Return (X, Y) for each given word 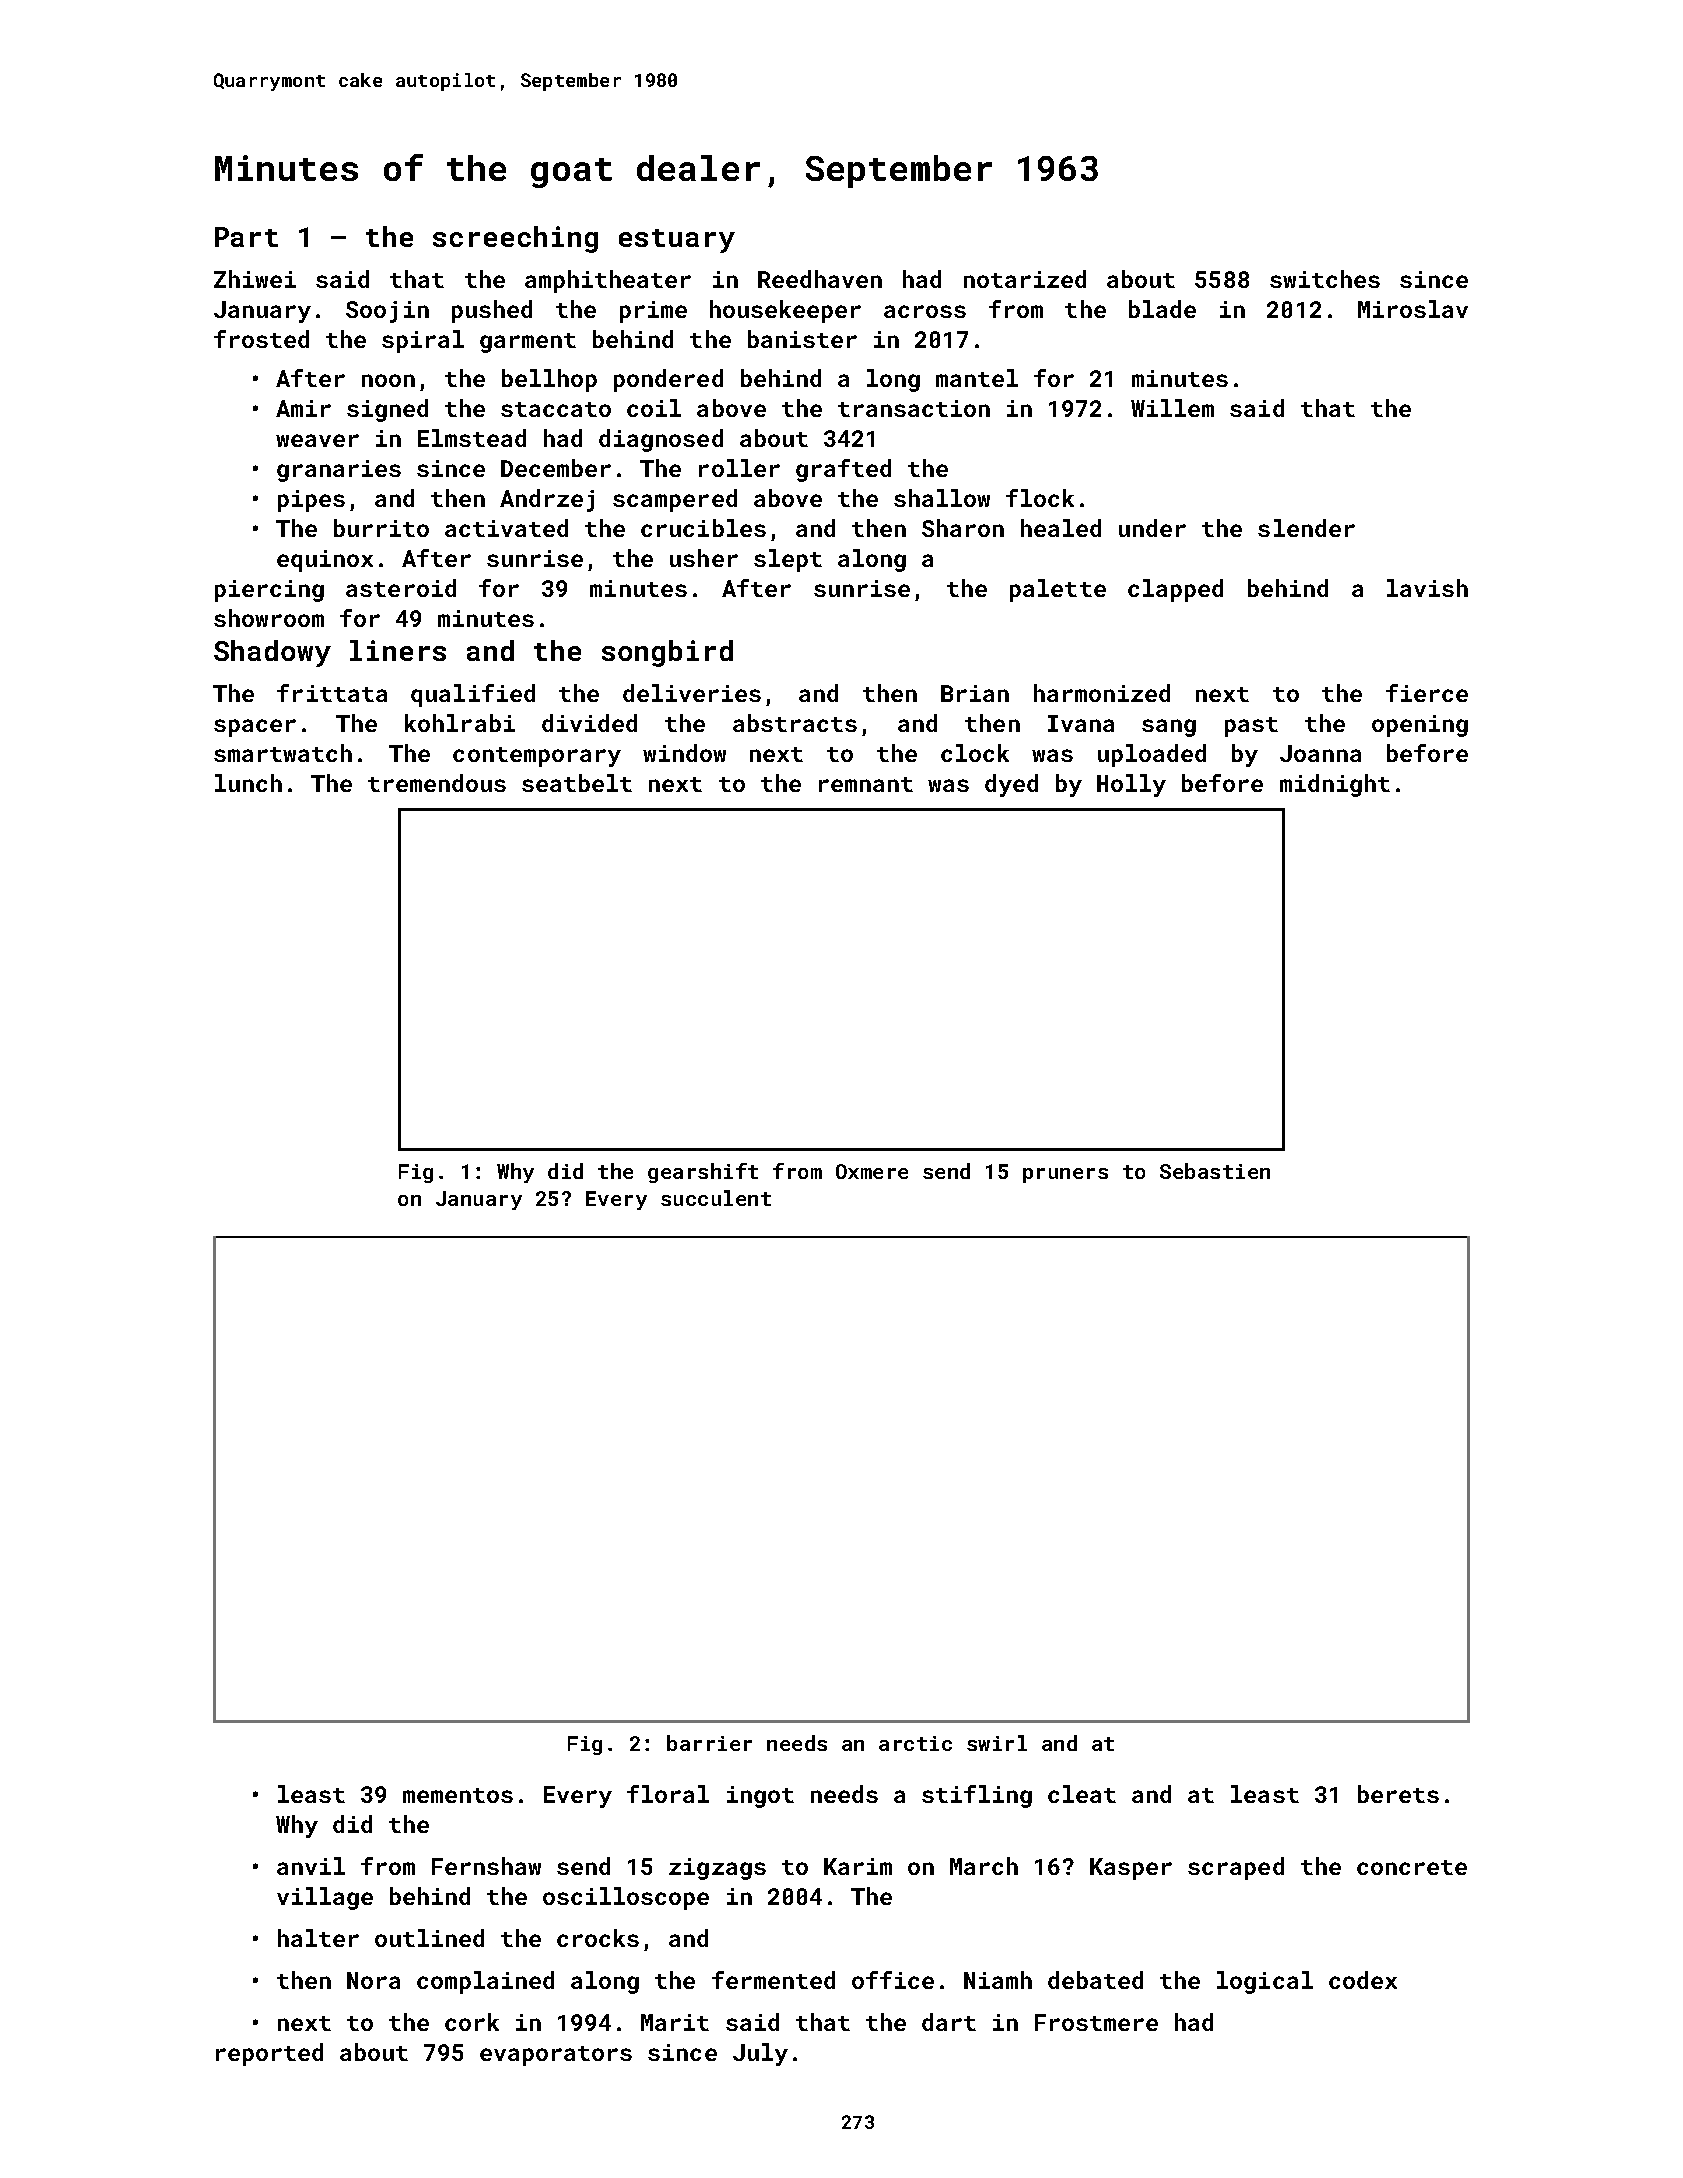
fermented (773, 1980)
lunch (248, 783)
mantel (977, 378)
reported (269, 2054)
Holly (1131, 785)
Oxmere (872, 1171)
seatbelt (577, 783)
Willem (1172, 408)
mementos (458, 1795)
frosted (261, 339)
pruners (1065, 1175)
